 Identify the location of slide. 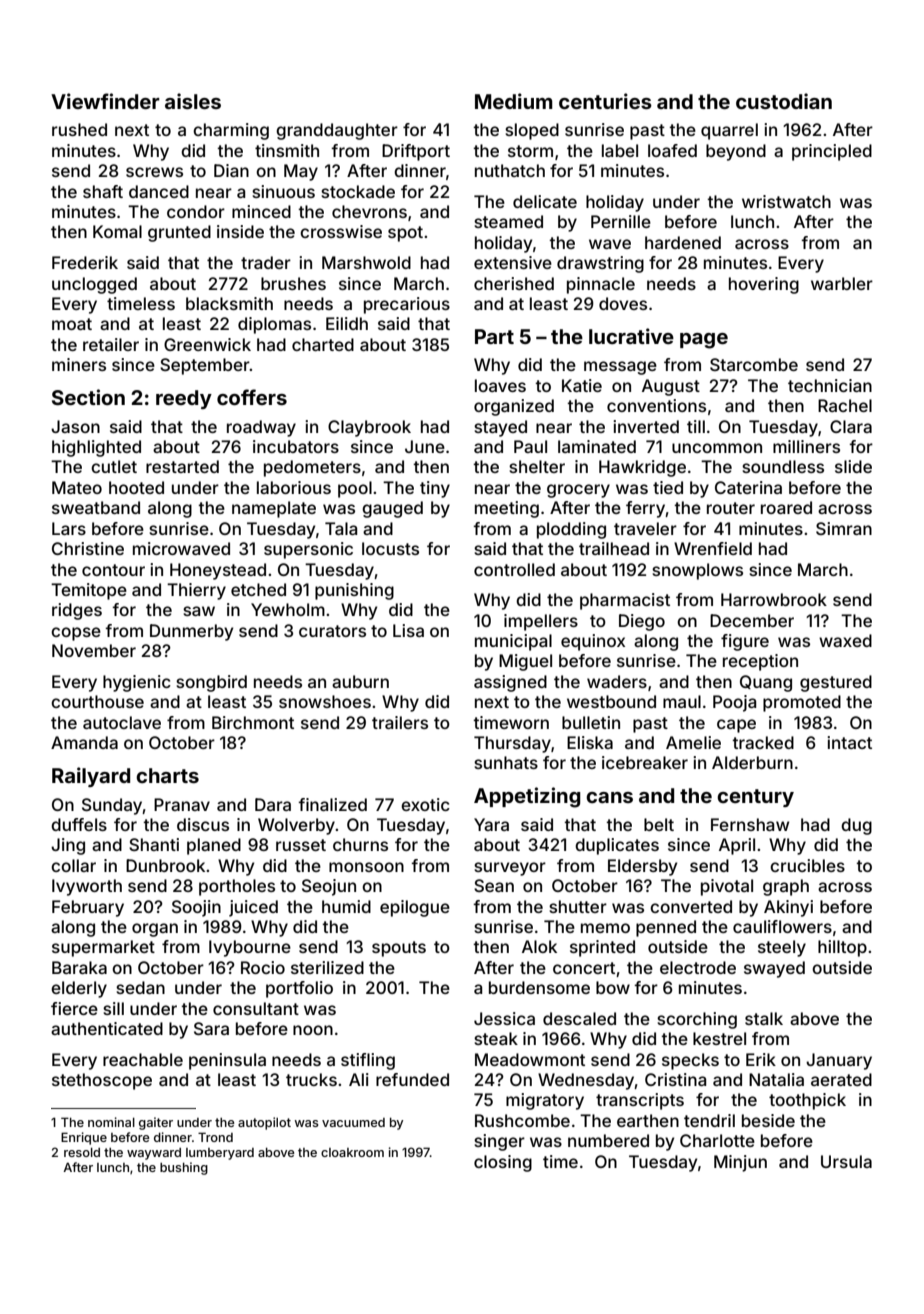
(853, 466).
